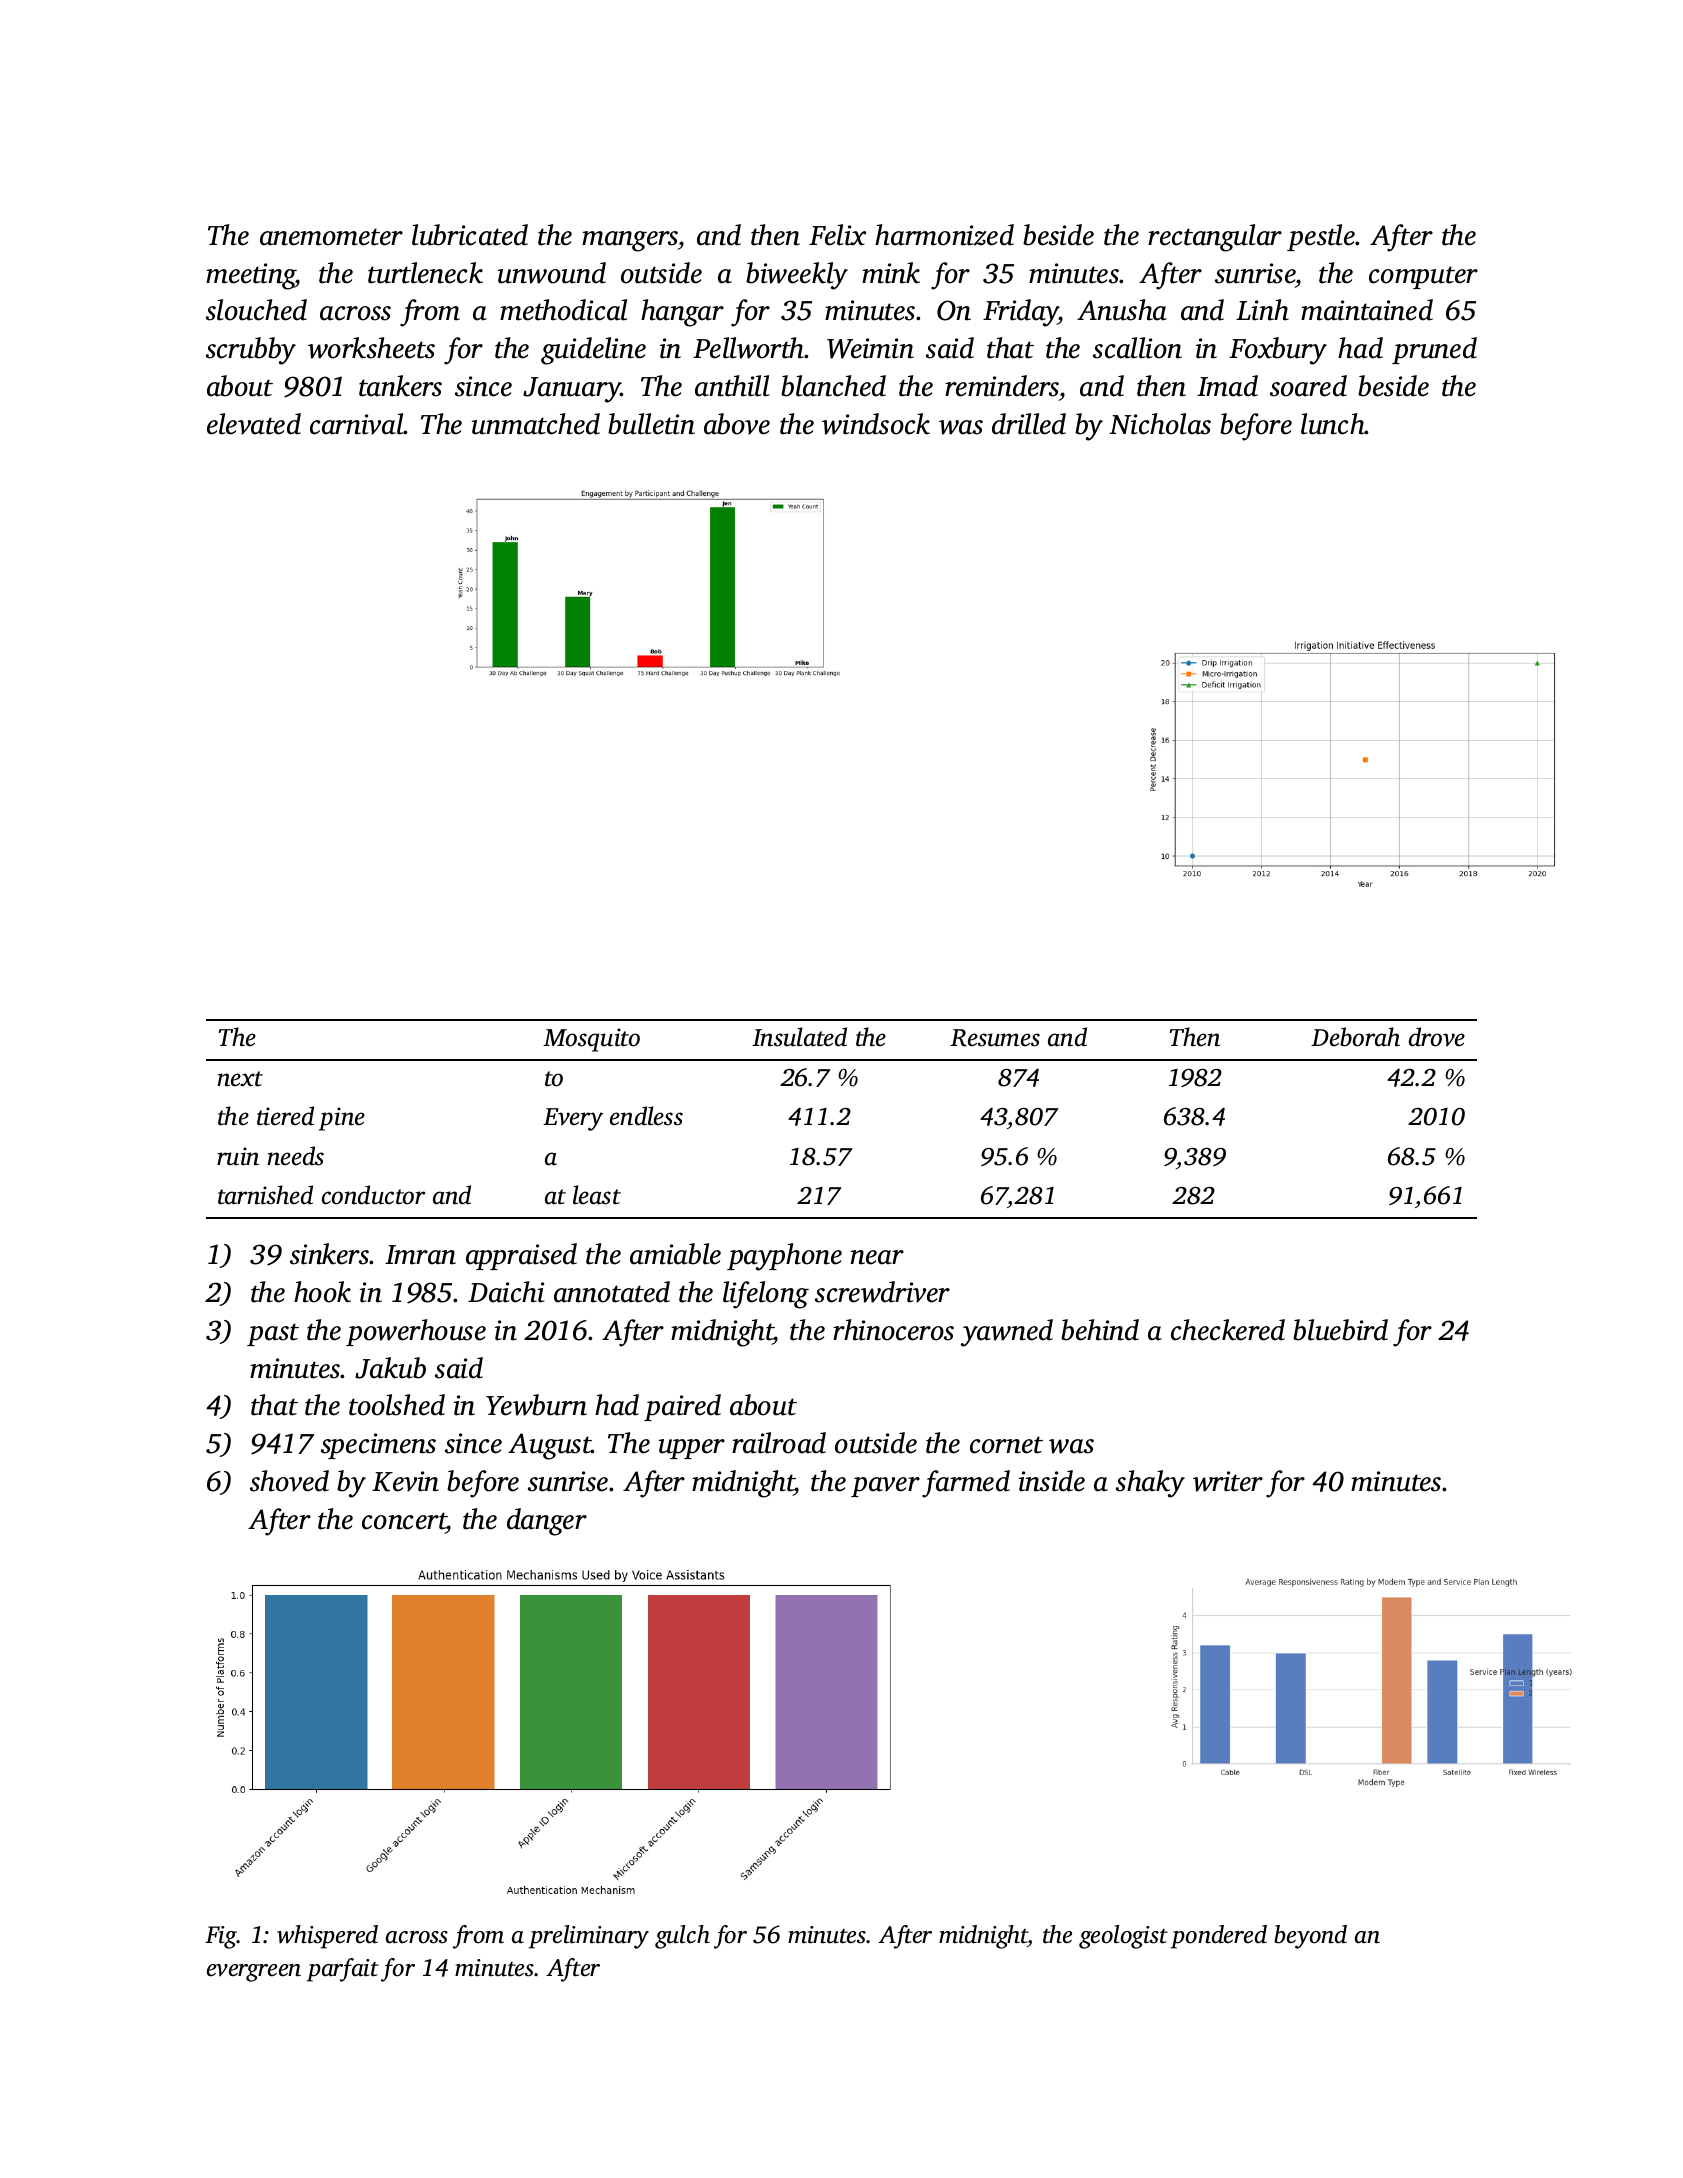 Image resolution: width=1683 pixels, height=2178 pixels. Describe the element at coordinates (470, 235) in the screenshot. I see `lubricated` at that location.
